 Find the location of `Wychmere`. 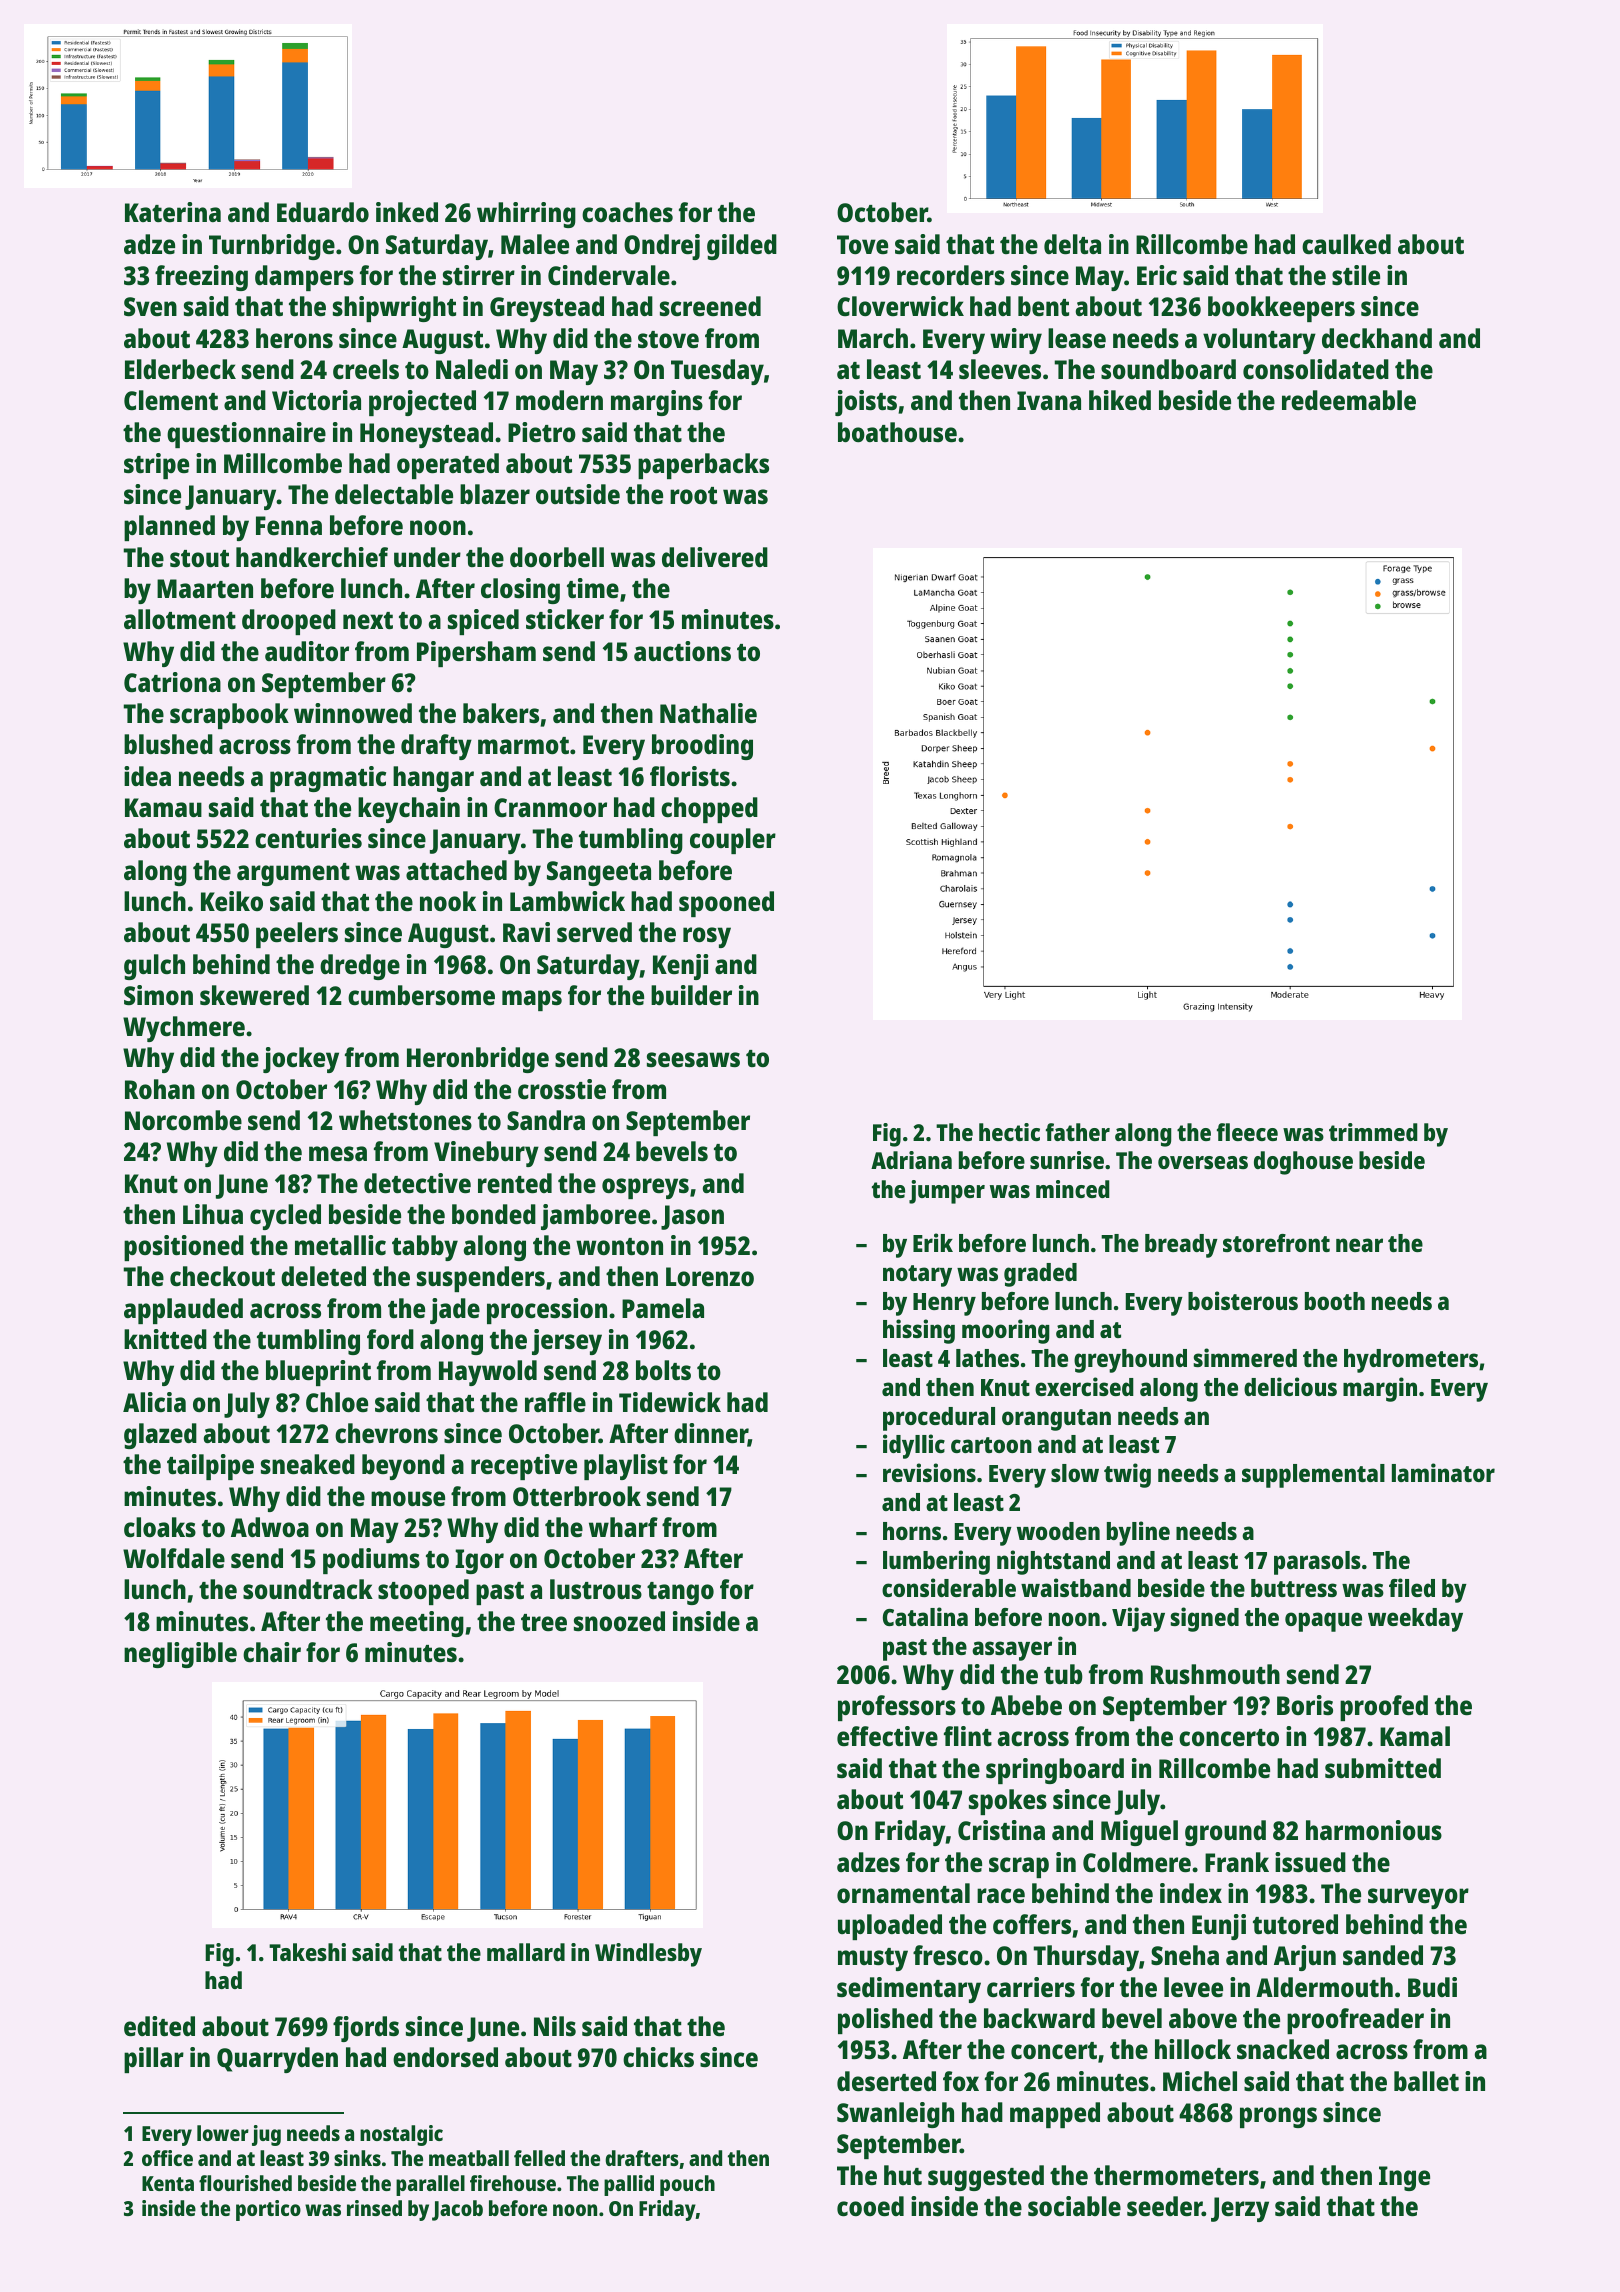

Wychmere is located at coordinates (184, 1029).
